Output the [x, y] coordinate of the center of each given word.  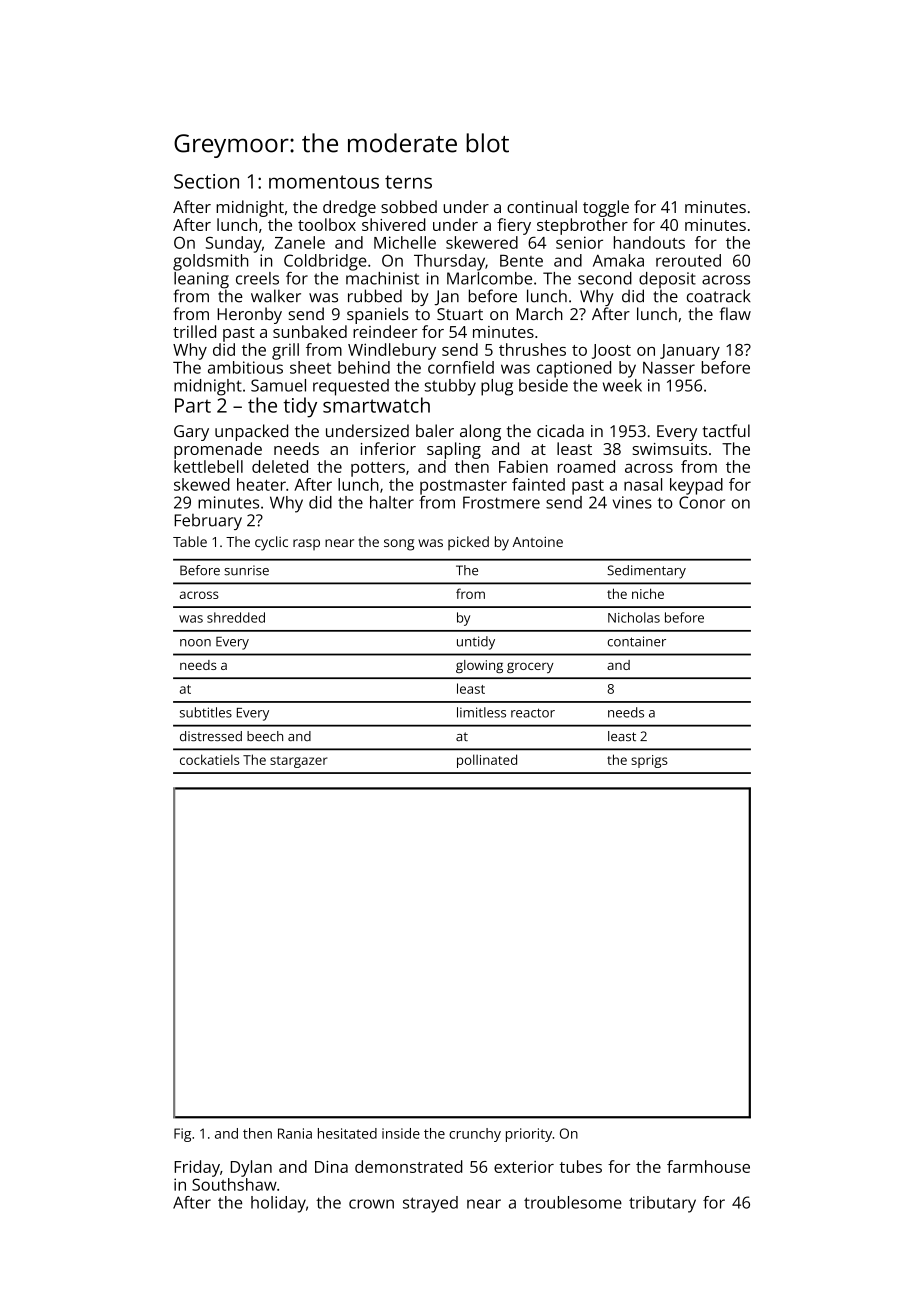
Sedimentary [646, 572]
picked [468, 543]
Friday [197, 1168]
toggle [606, 208]
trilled [194, 331]
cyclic [271, 543]
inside [401, 1133]
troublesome [573, 1202]
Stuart [460, 314]
